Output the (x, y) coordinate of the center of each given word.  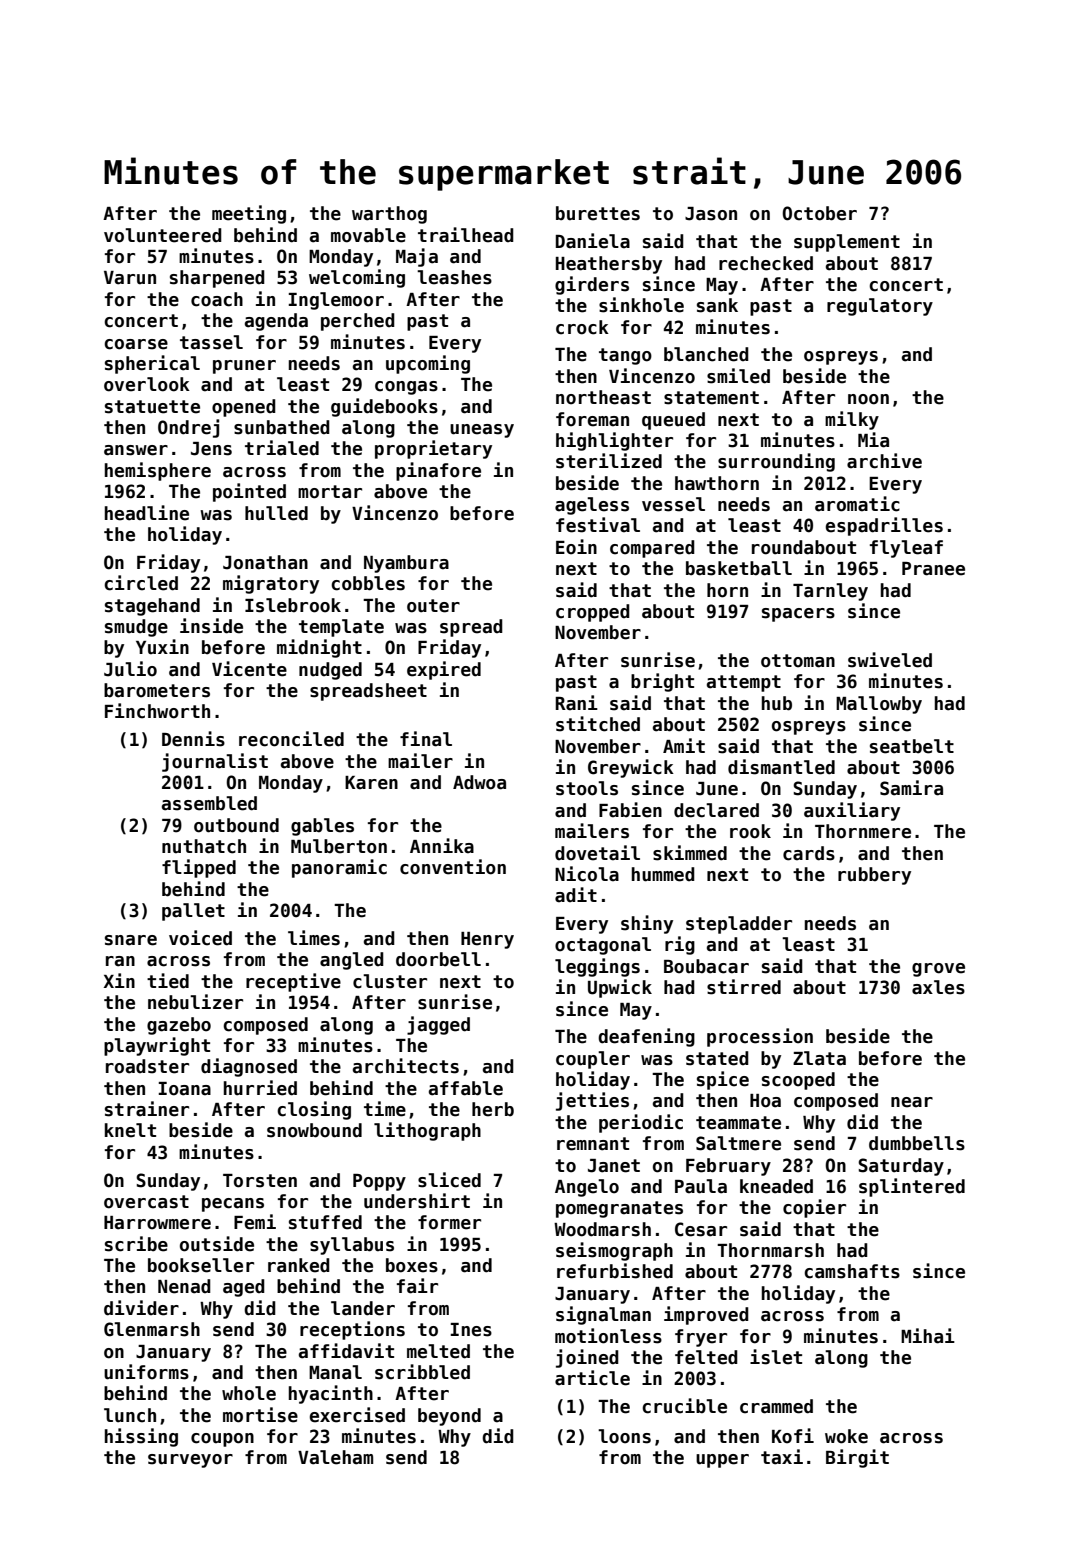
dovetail (597, 853)
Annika (442, 846)
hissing (141, 1437)
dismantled (781, 767)
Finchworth (157, 711)
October (819, 213)
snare (131, 940)
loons (624, 1436)
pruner (244, 367)
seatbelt (912, 746)
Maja (417, 257)
